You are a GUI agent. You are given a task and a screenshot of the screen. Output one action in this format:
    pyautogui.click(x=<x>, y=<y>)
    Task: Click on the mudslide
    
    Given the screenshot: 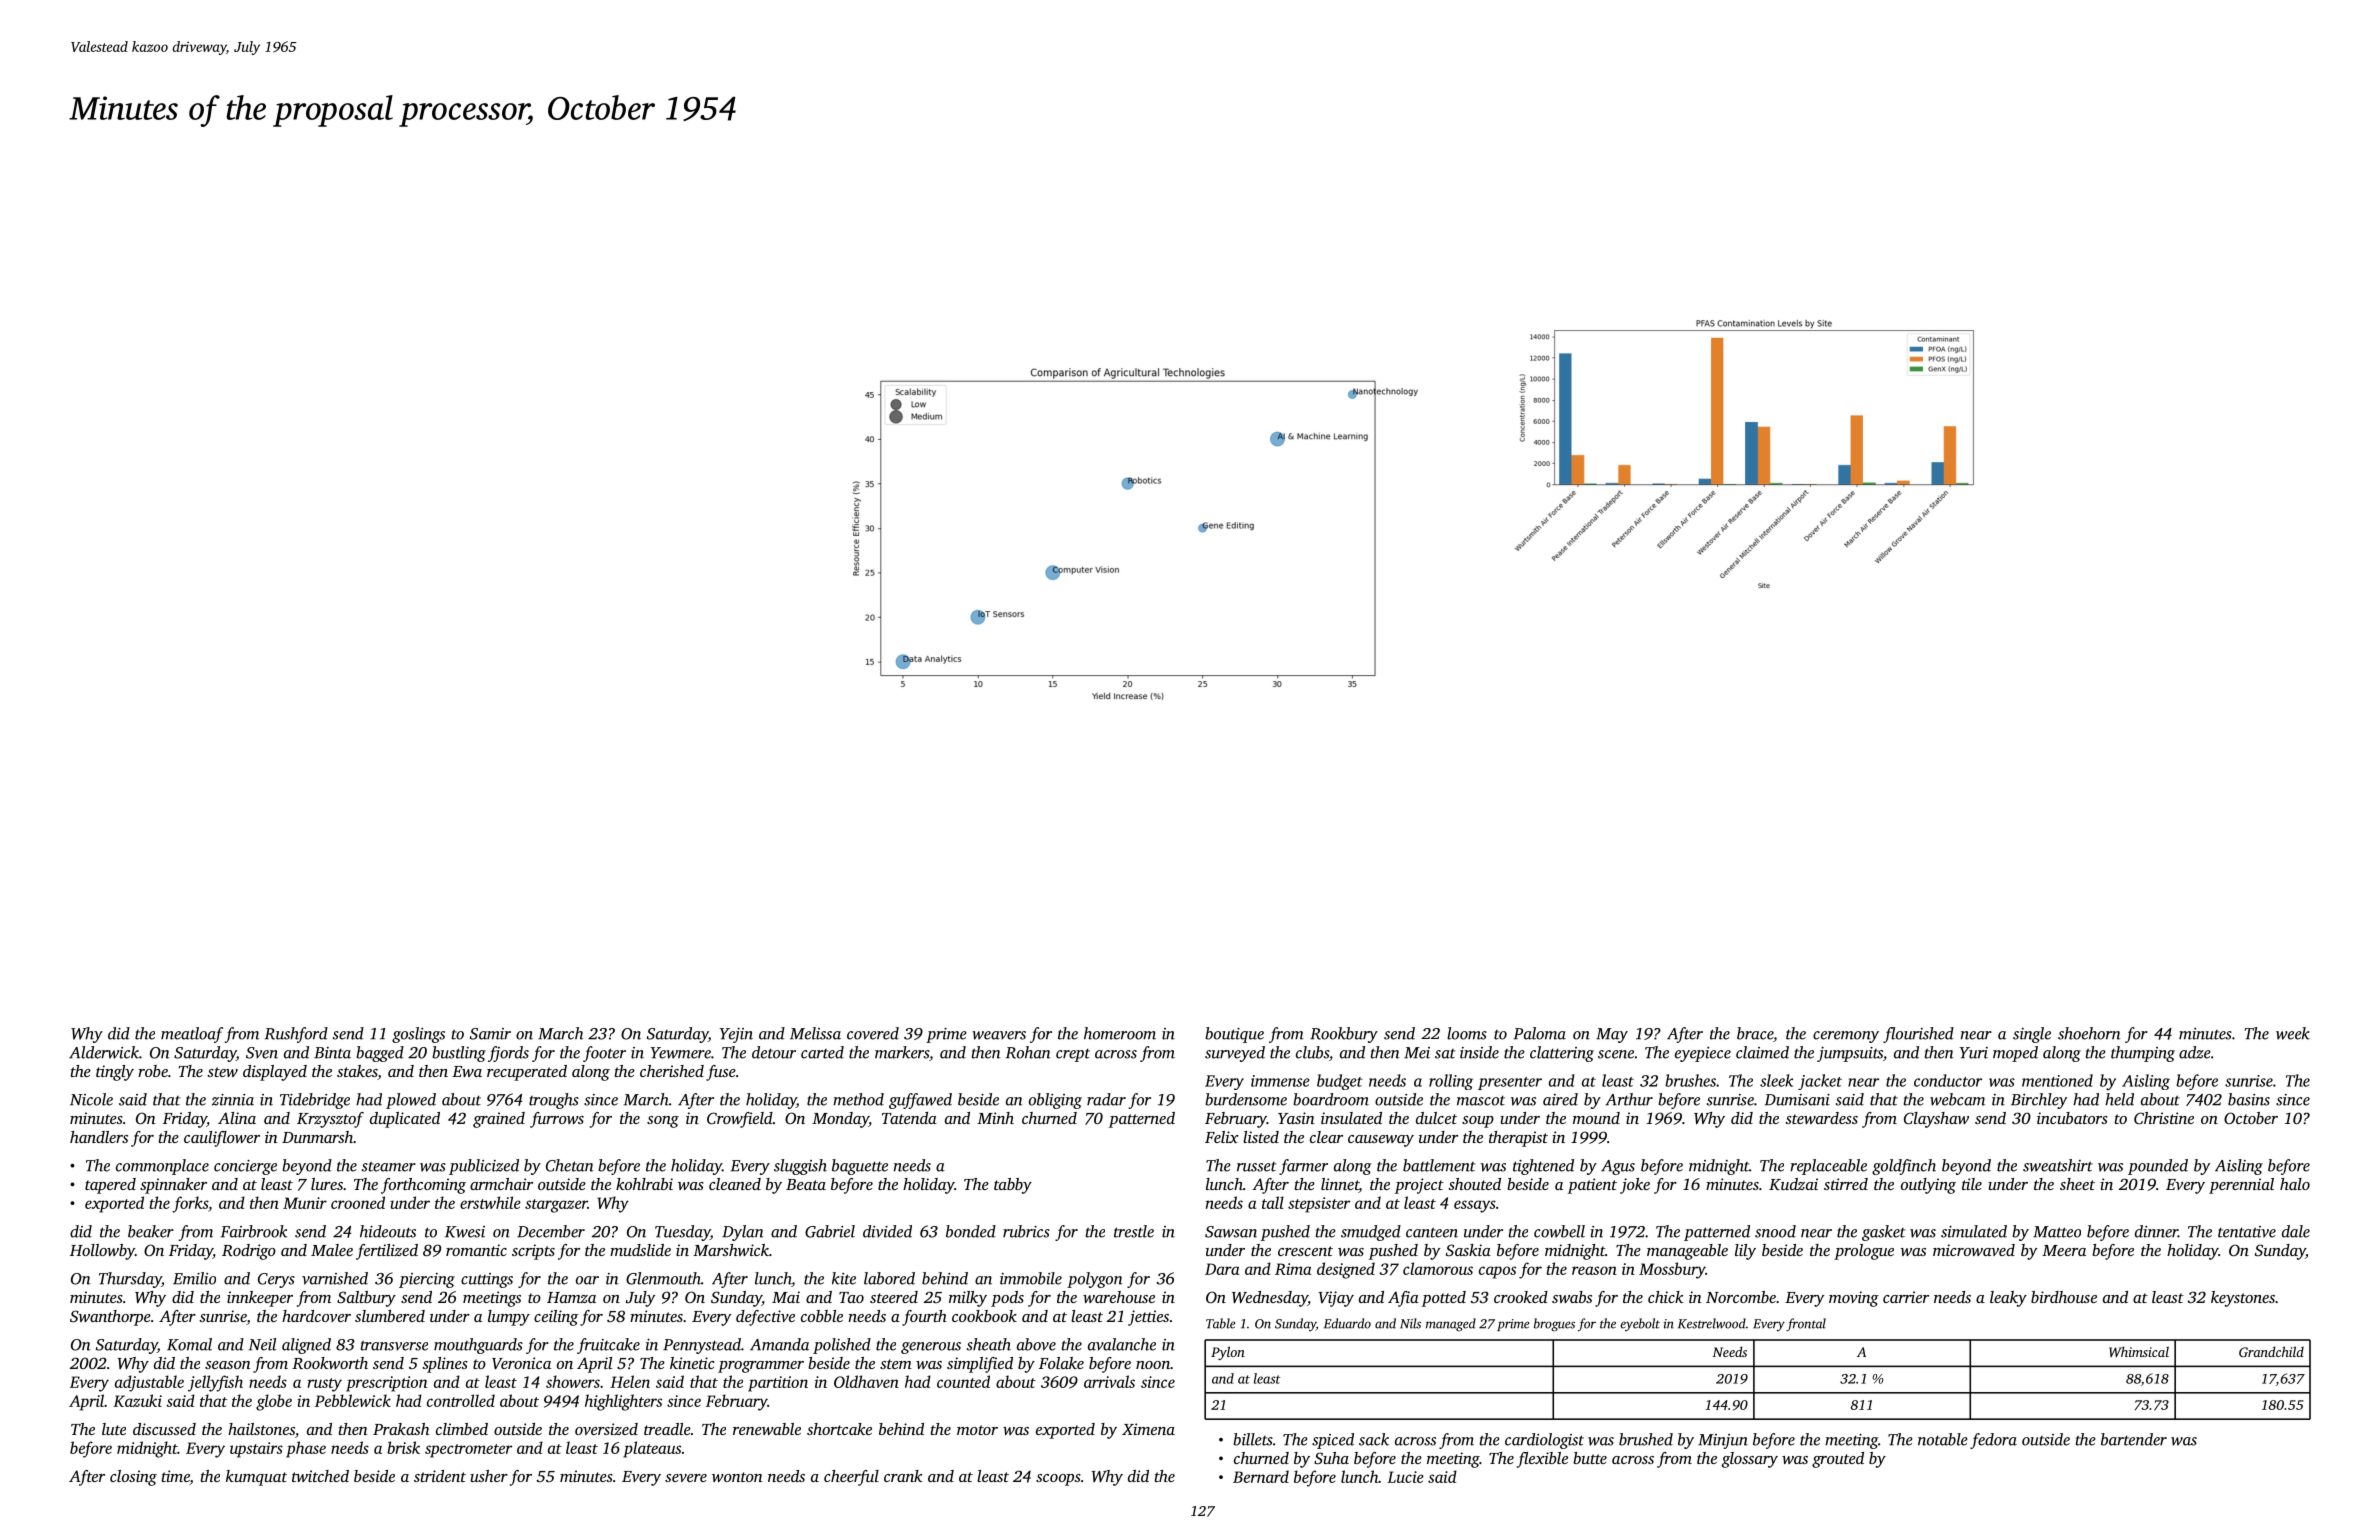 What is the action you would take?
    pyautogui.click(x=640, y=1250)
